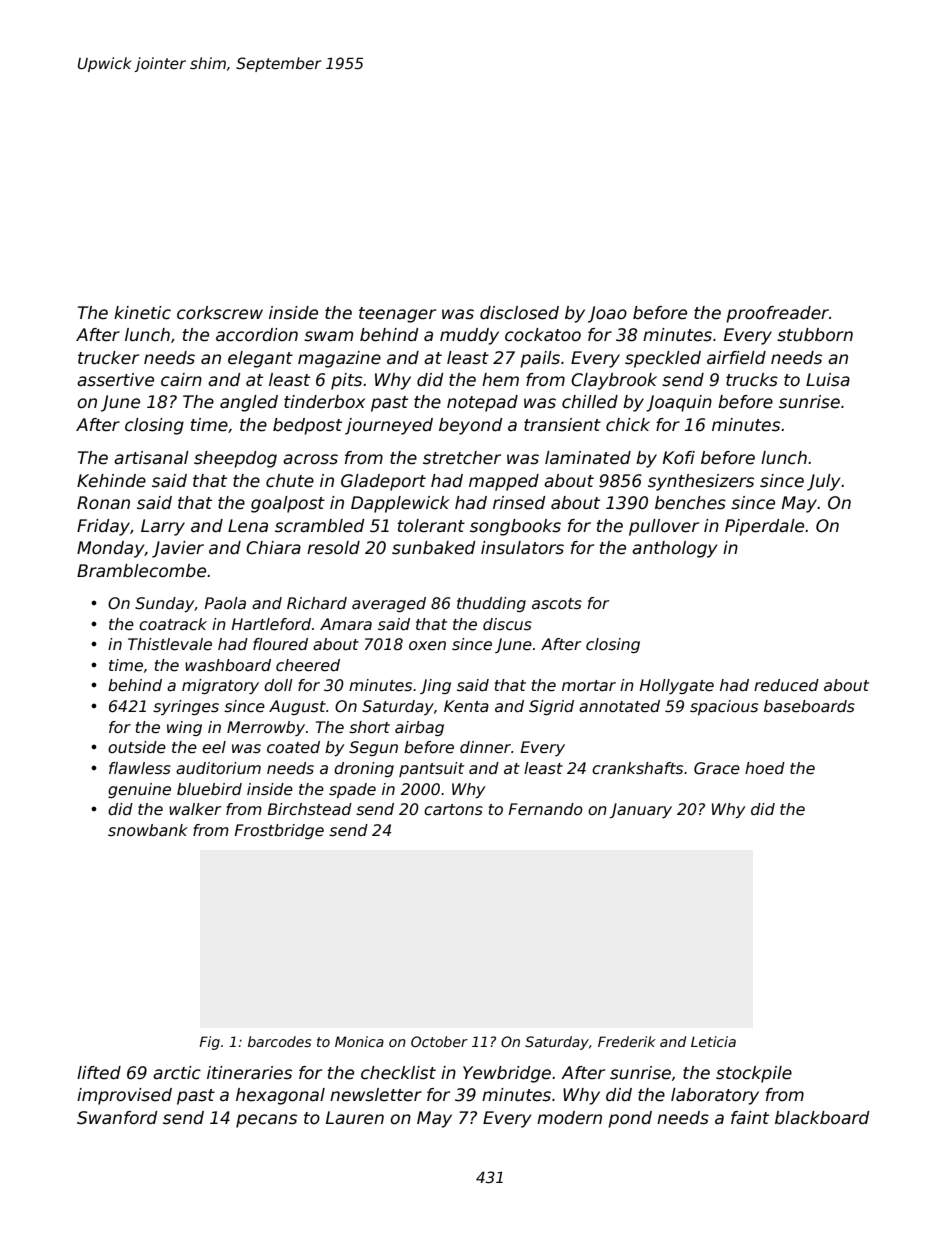 This screenshot has height=1233, width=952. Describe the element at coordinates (546, 809) in the screenshot. I see `Fernando` at that location.
